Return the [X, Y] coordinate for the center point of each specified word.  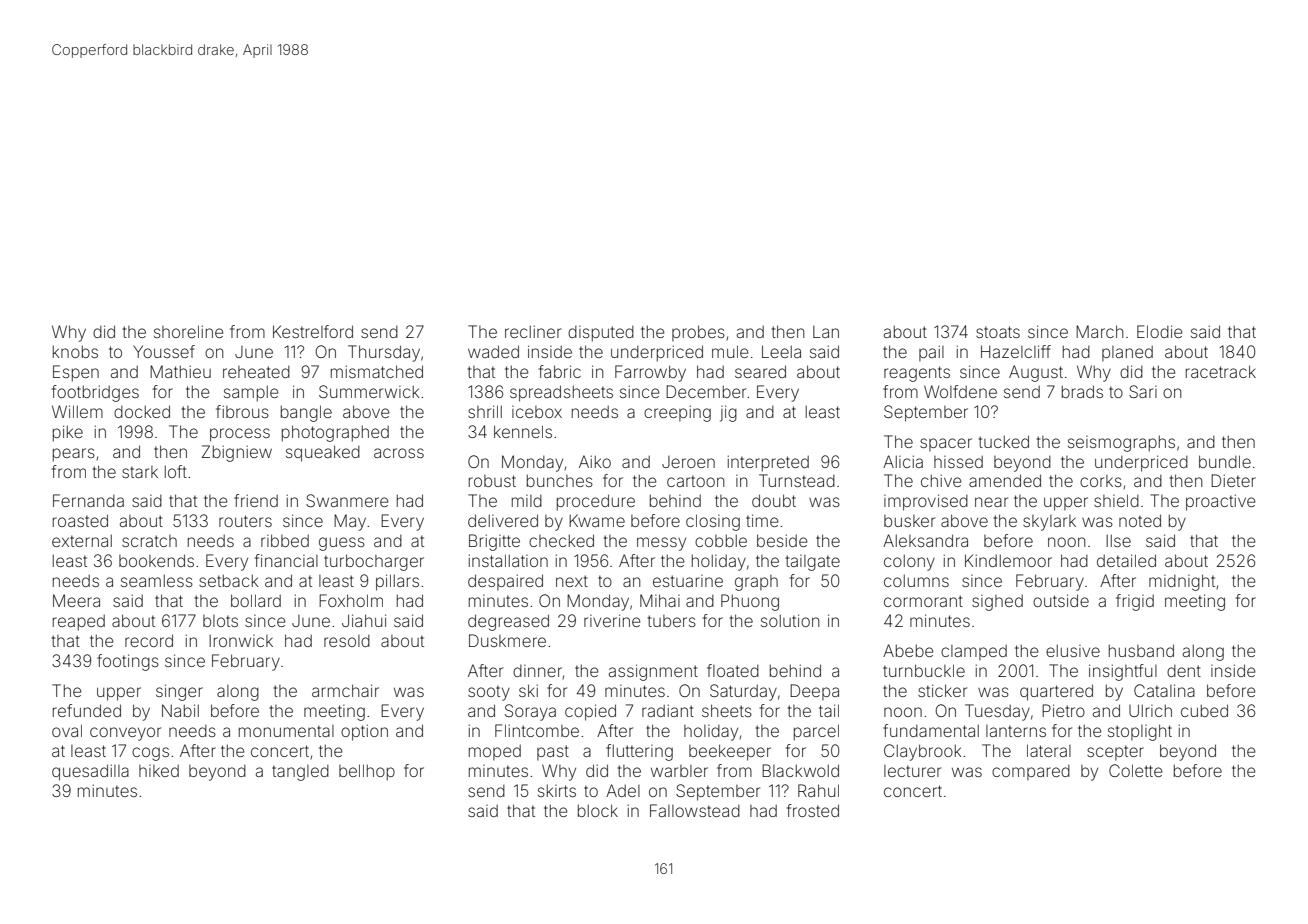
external [82, 540]
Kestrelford [313, 331]
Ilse [1118, 540]
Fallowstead [695, 810]
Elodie [1160, 331]
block [598, 810]
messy [661, 544]
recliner [533, 331]
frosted [813, 810]
